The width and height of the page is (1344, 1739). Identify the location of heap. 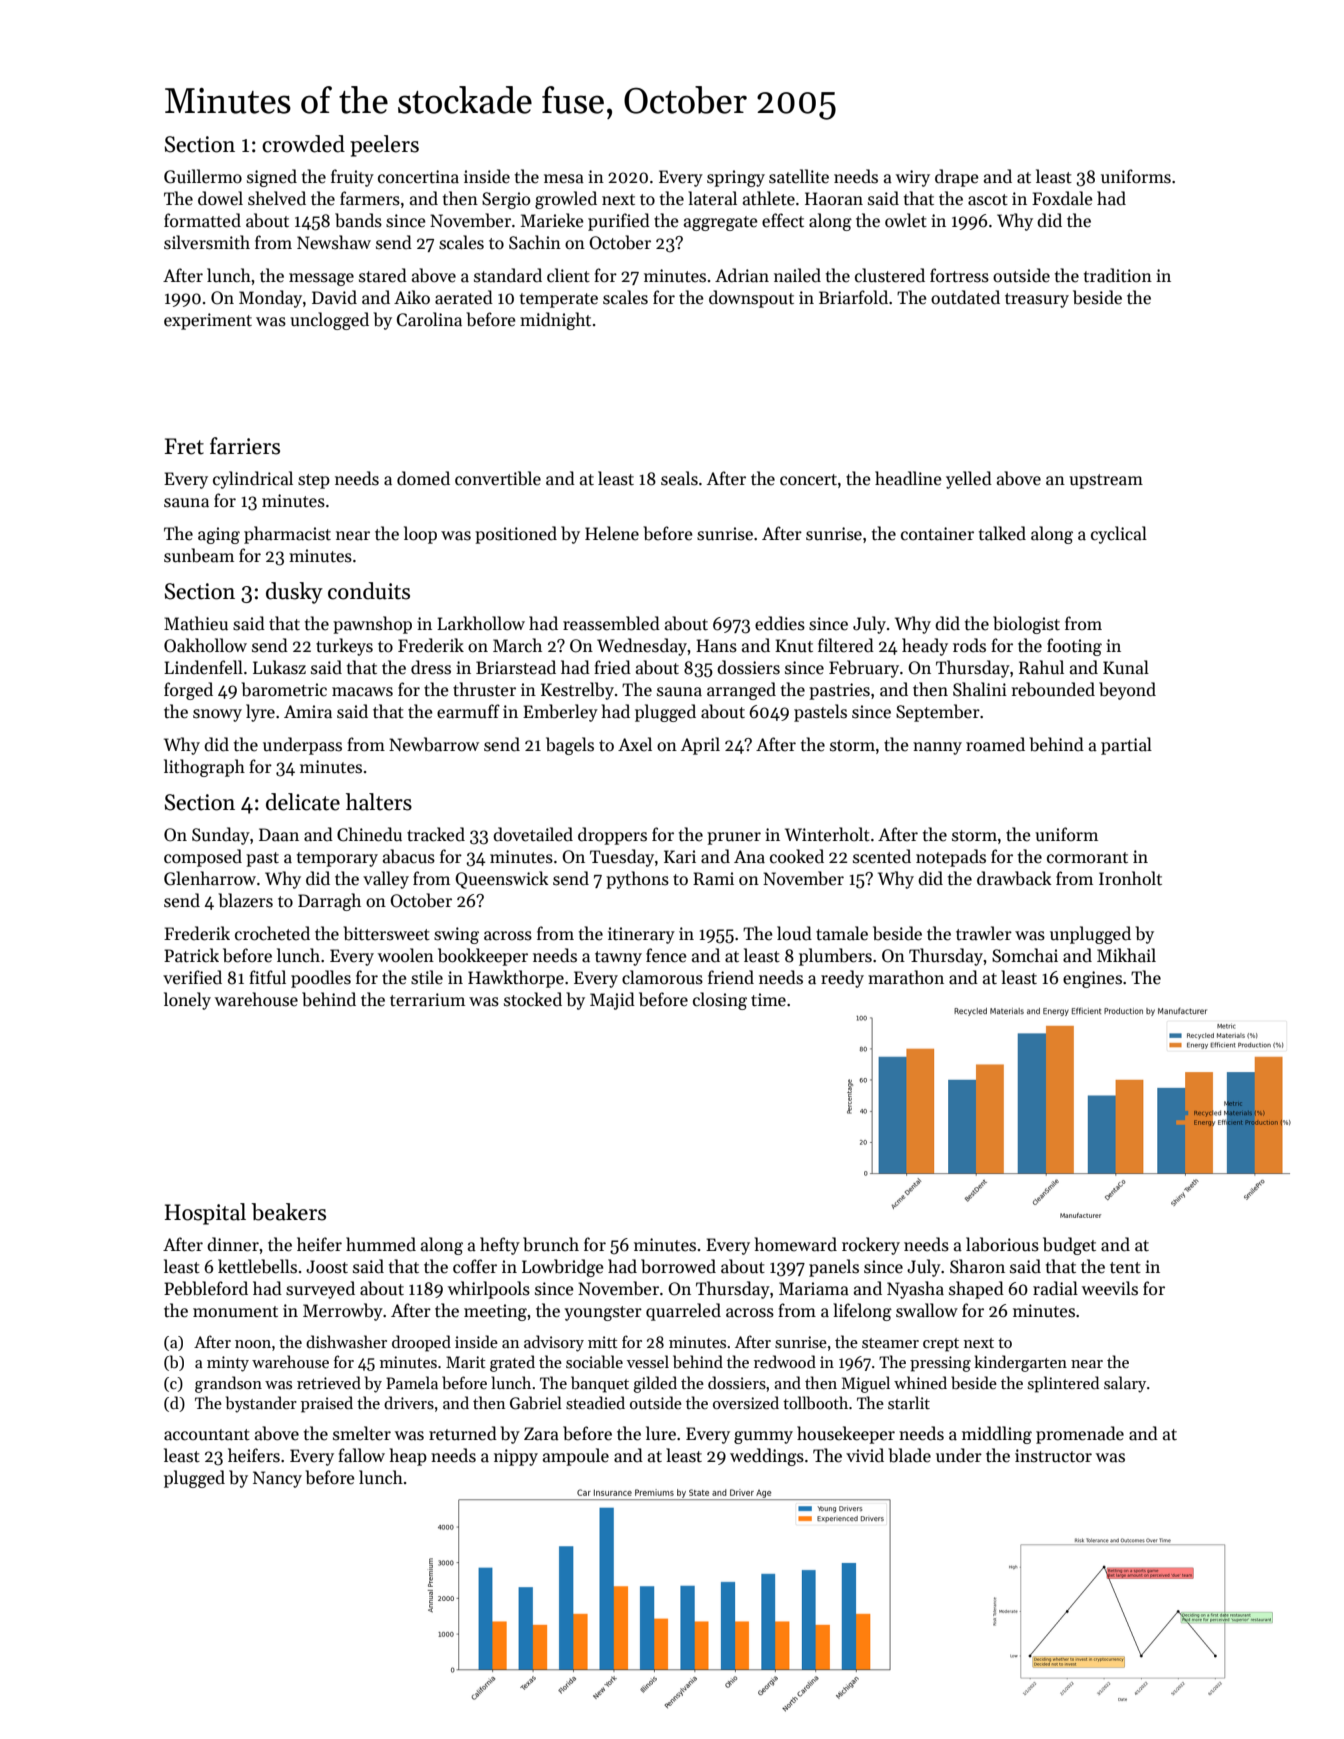
(408, 1457).
